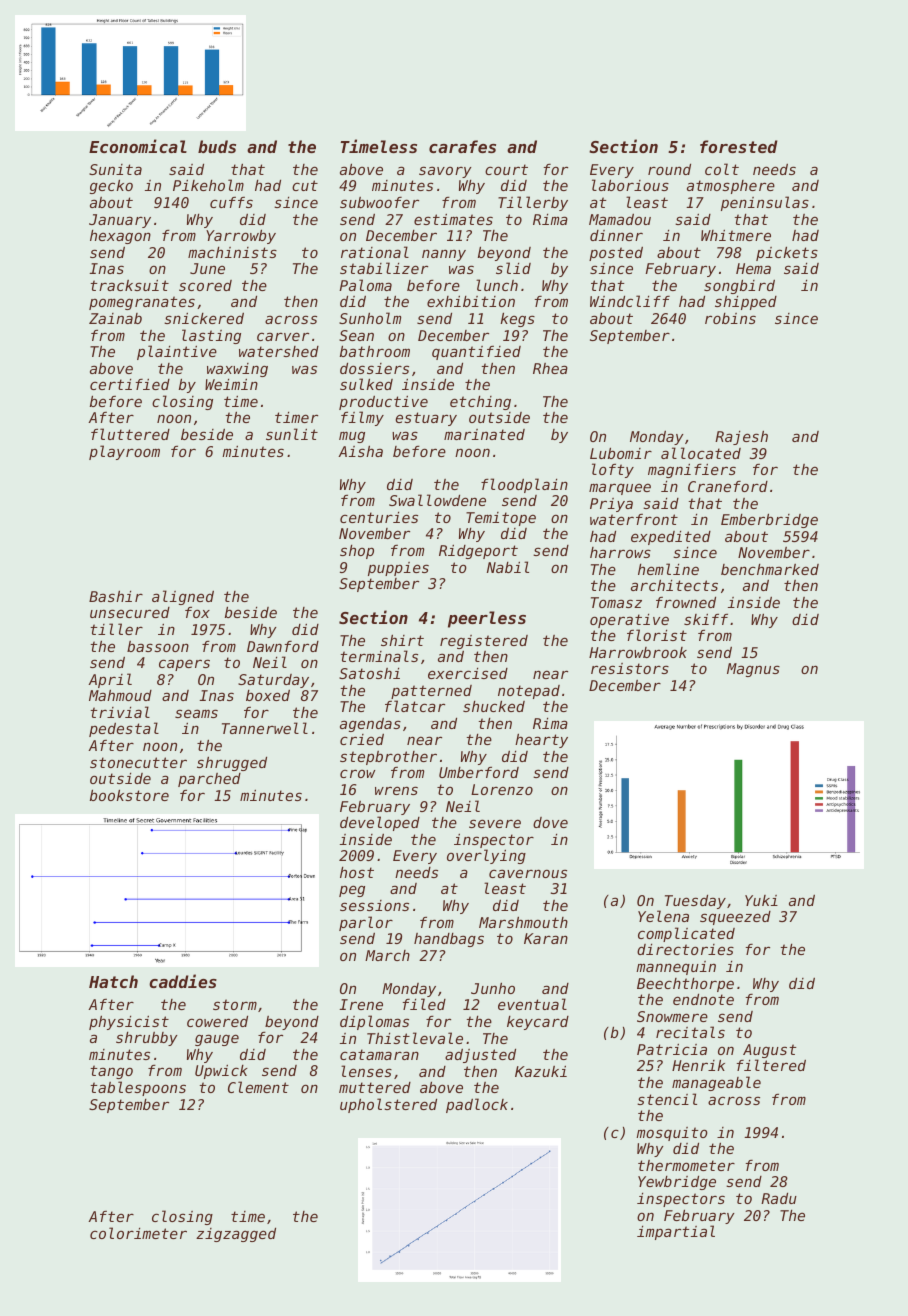 The width and height of the image is (908, 1316). I want to click on forested, so click(739, 146).
